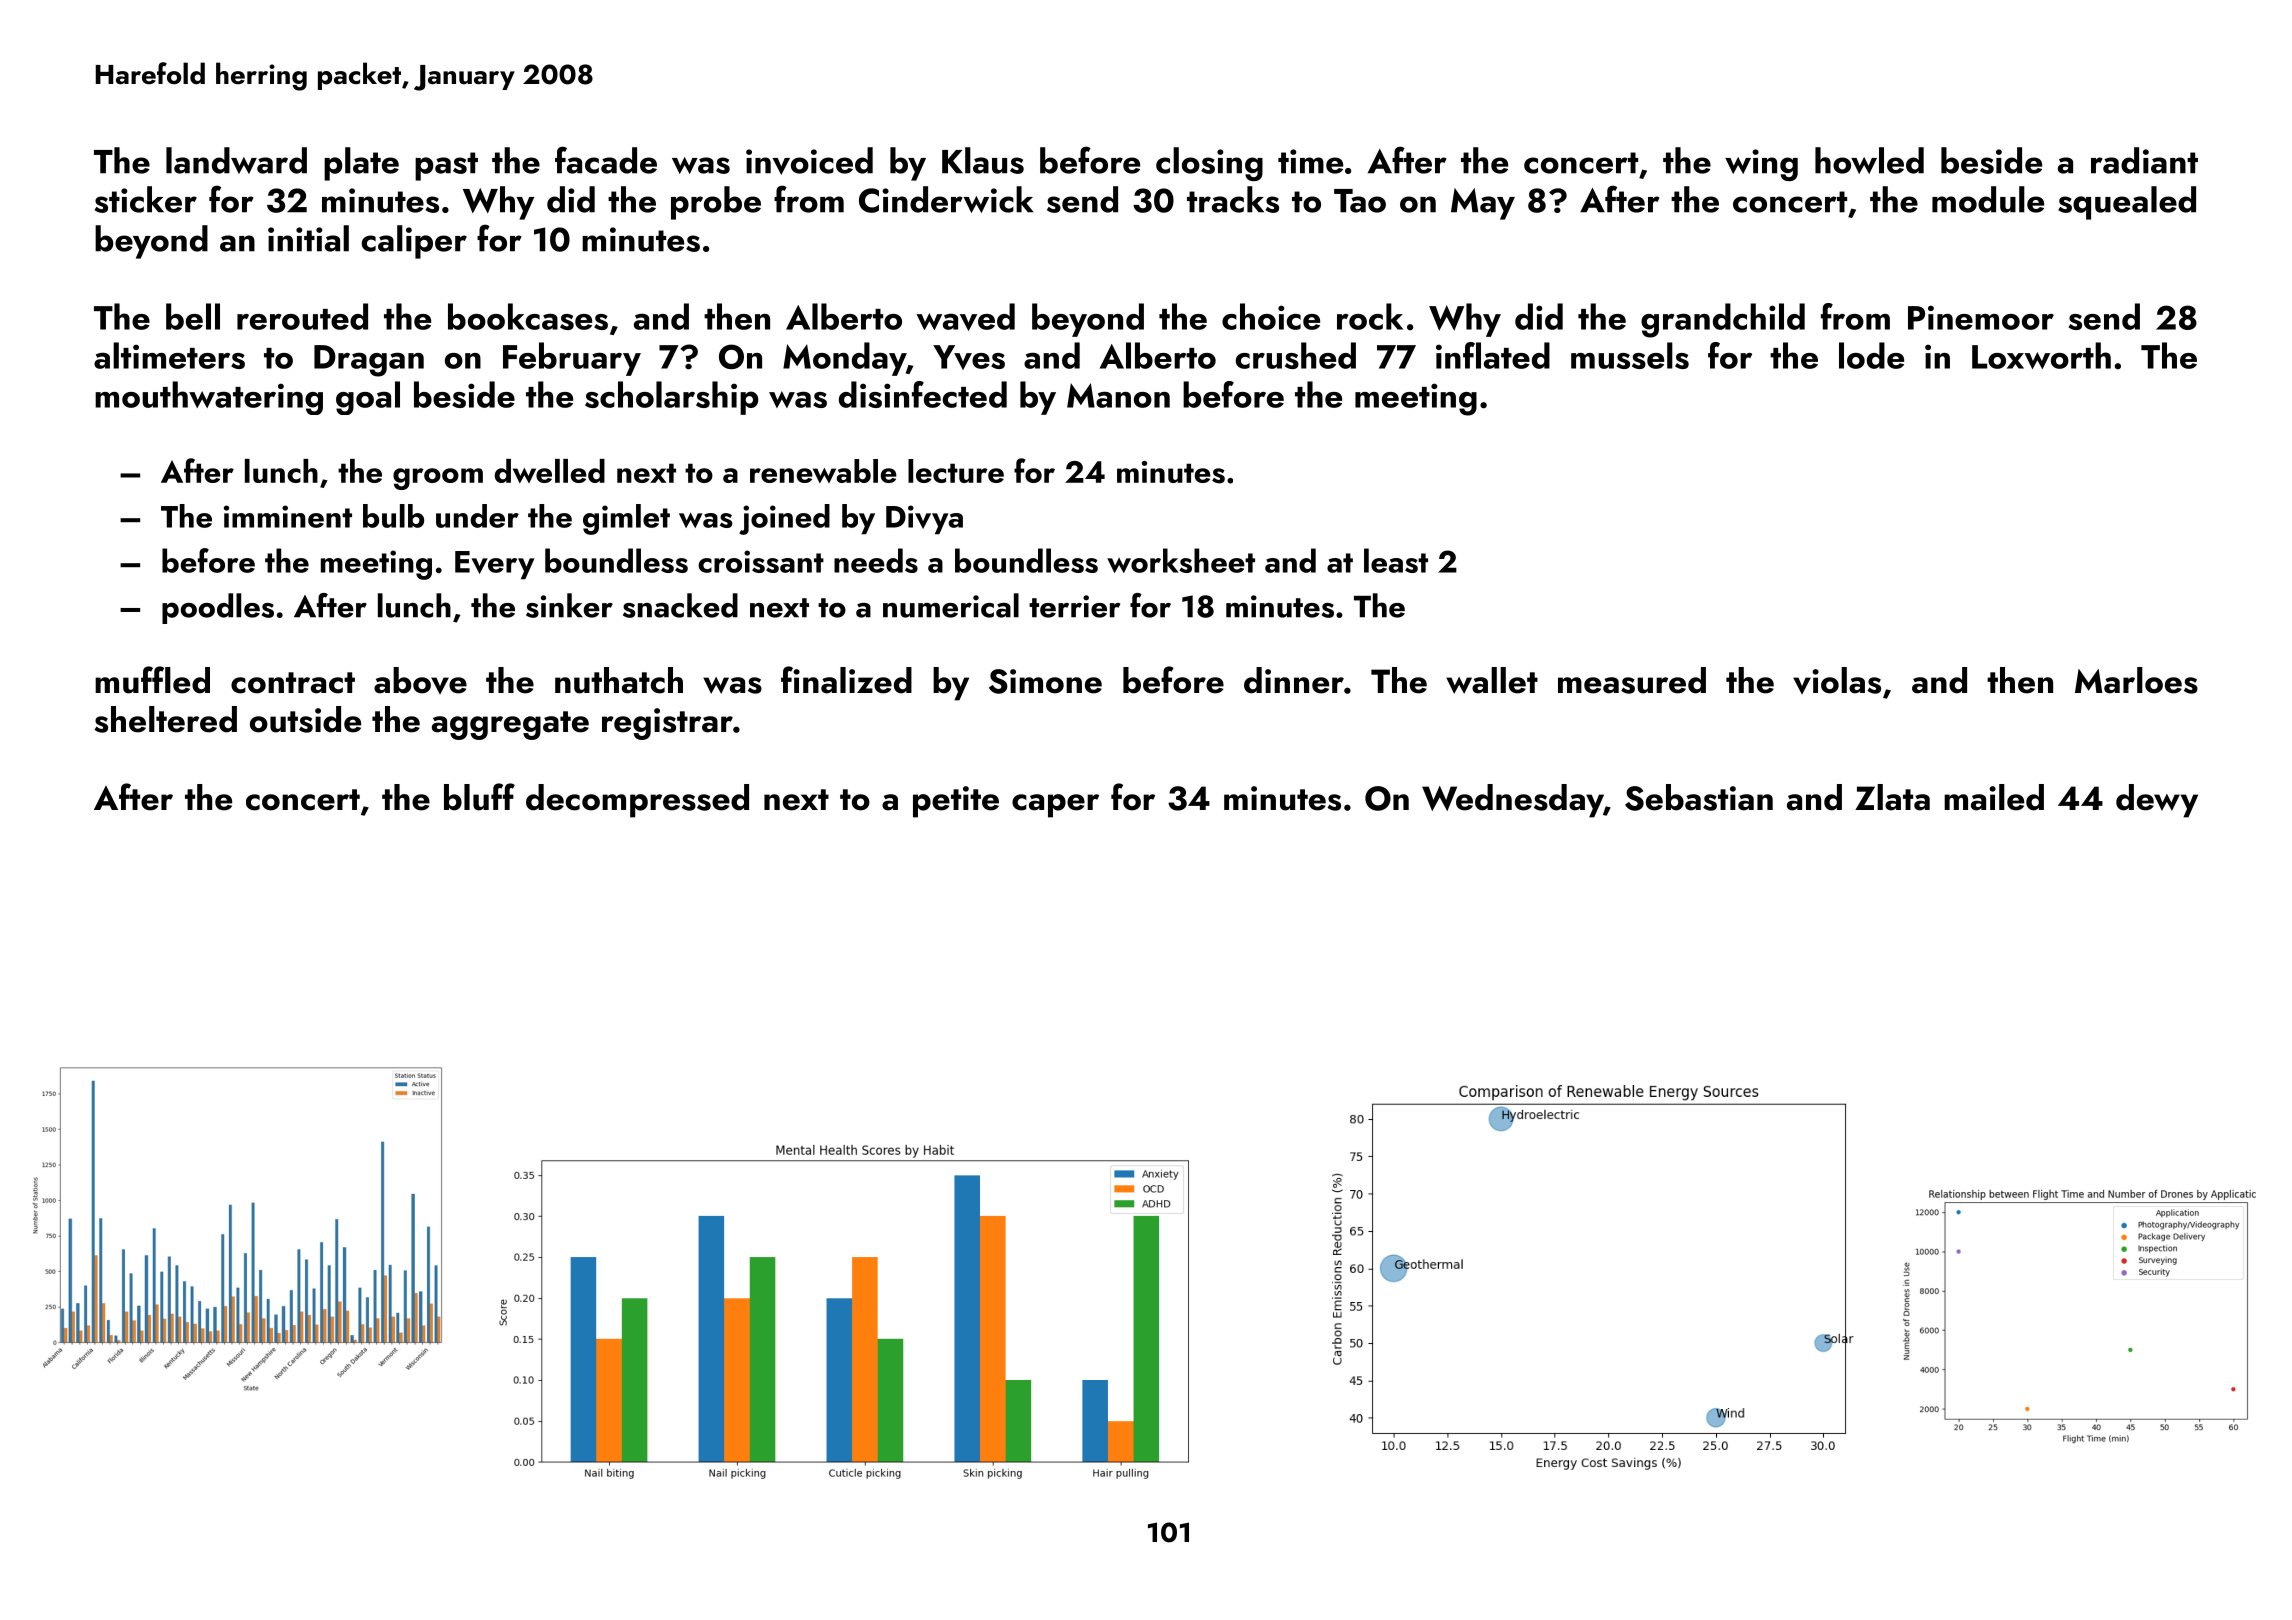 This image has width=2292, height=1620. Describe the element at coordinates (528, 316) in the image. I see `bookcases` at that location.
